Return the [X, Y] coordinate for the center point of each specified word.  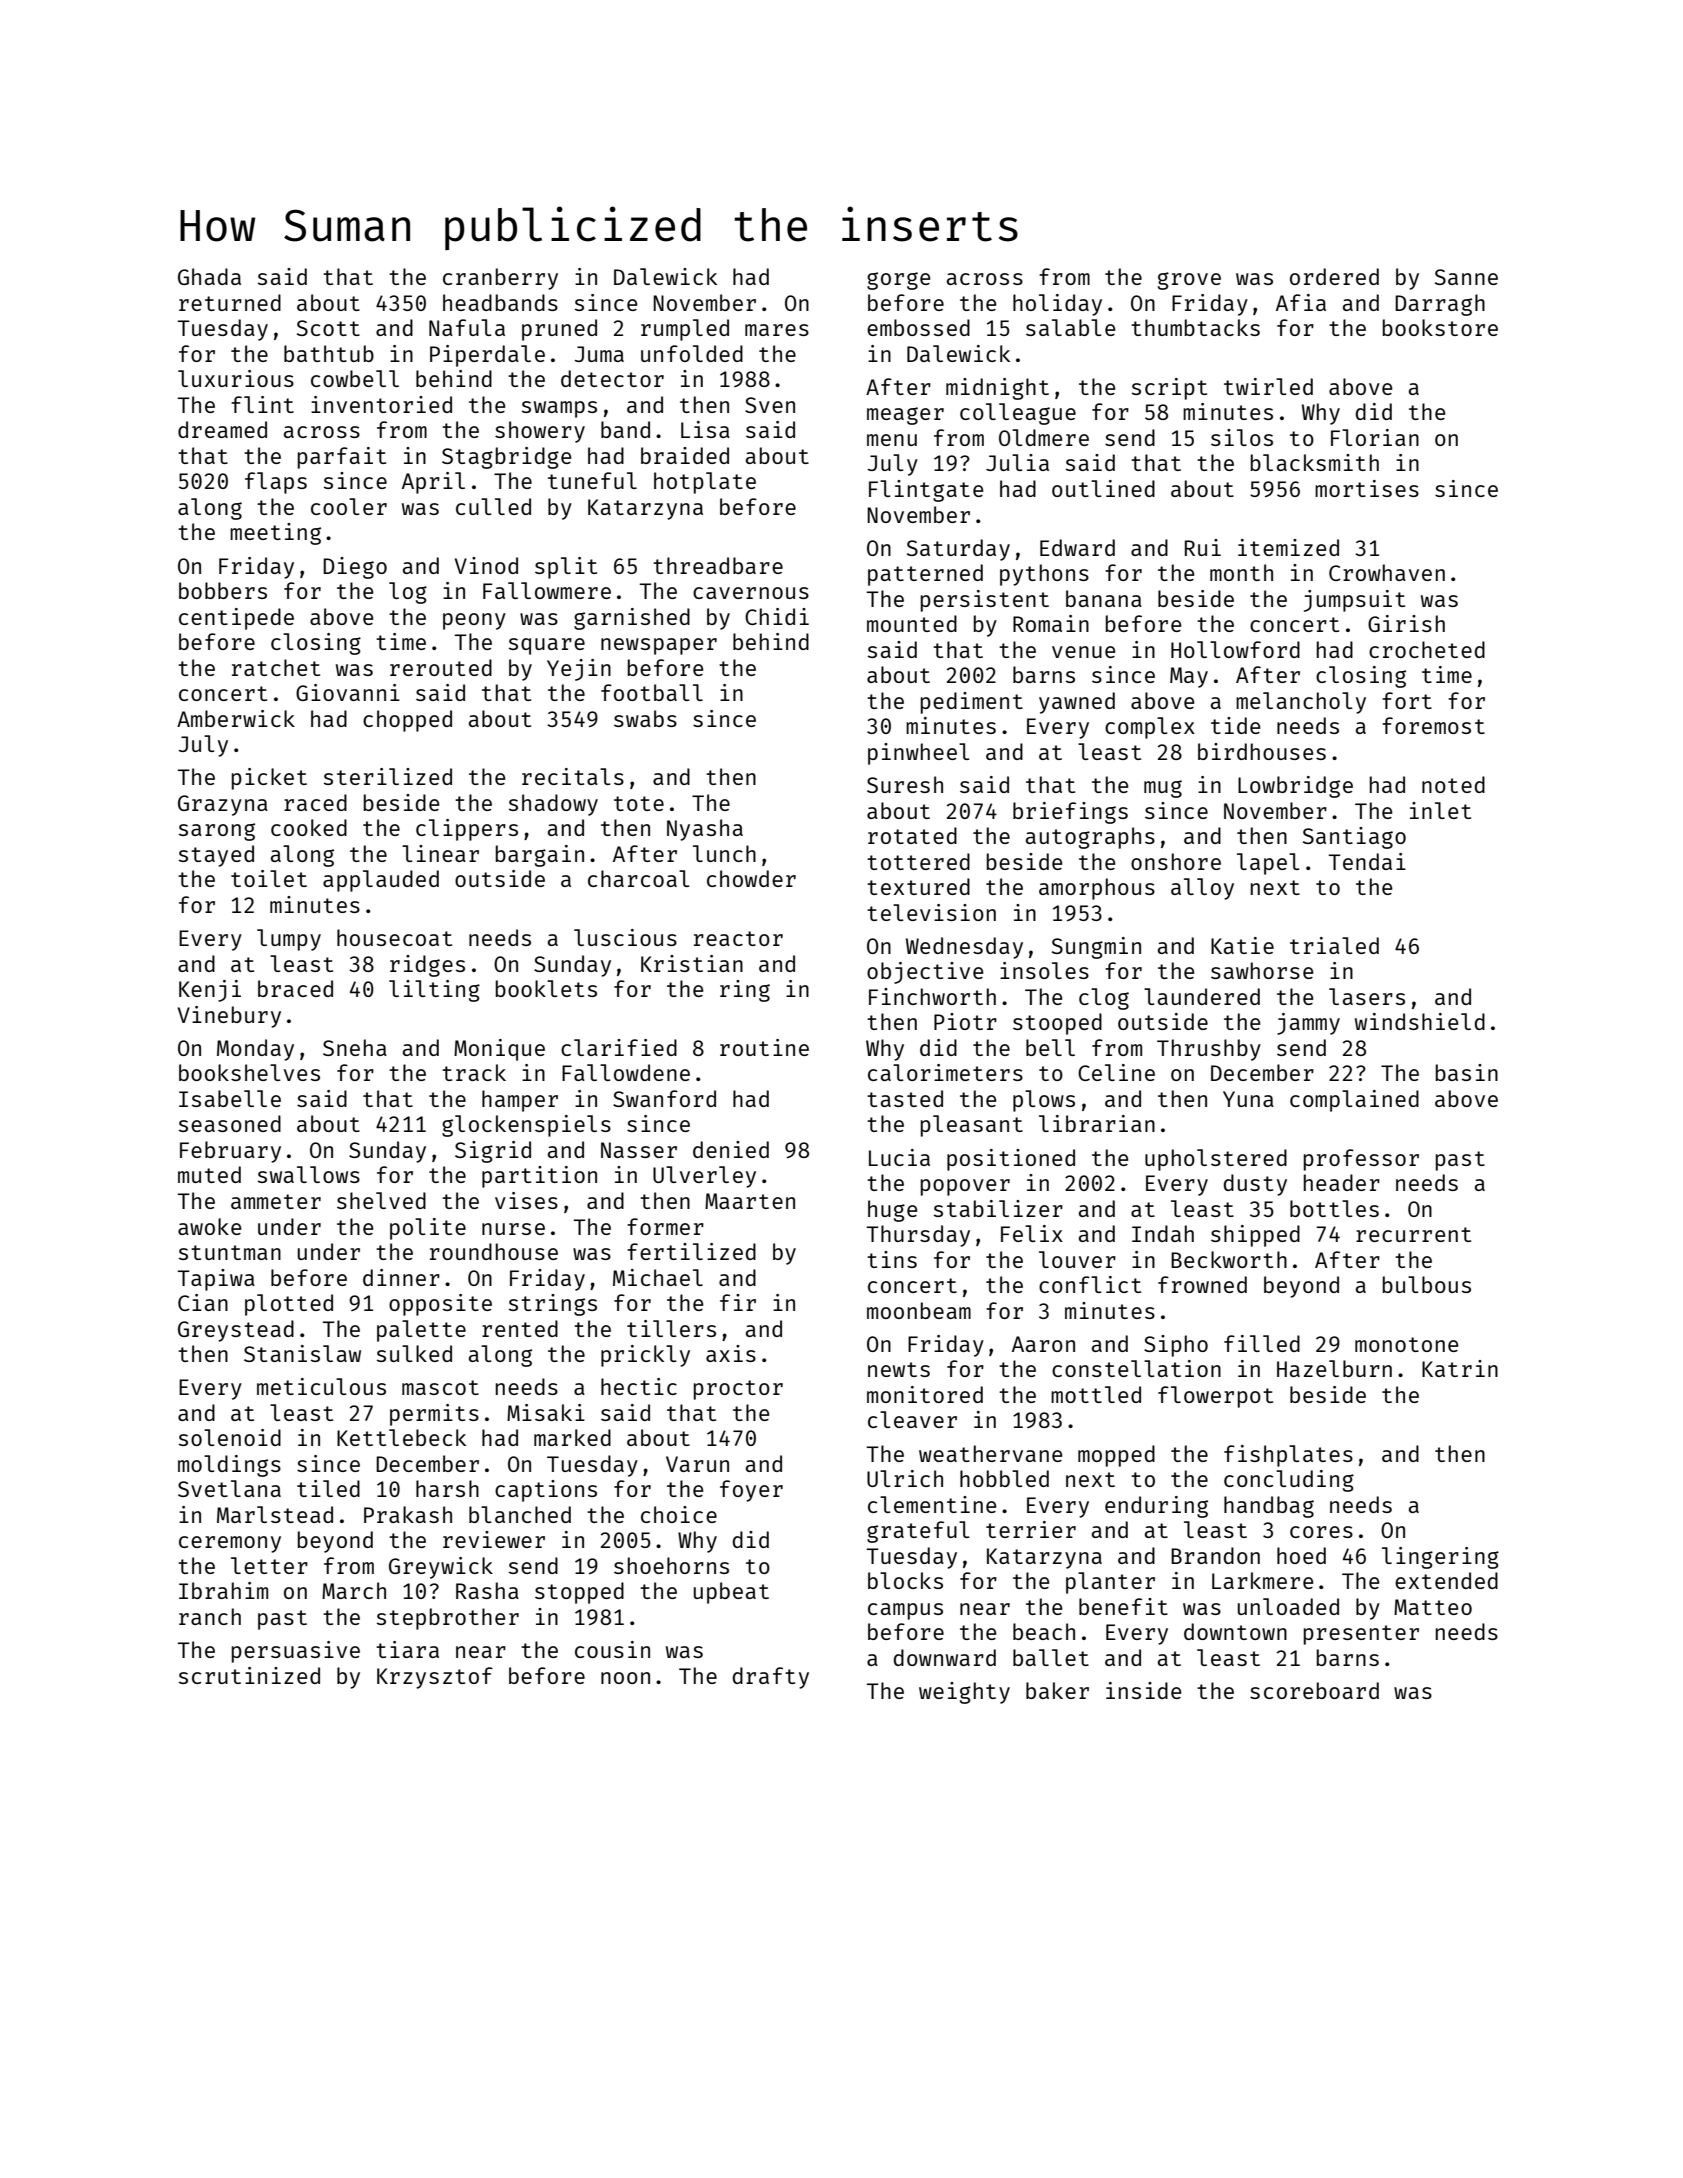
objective [925, 973]
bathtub [329, 353]
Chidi [777, 616]
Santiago [1354, 838]
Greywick [441, 1568]
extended [1446, 1580]
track [474, 1072]
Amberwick [236, 718]
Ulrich [905, 1478]
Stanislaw [302, 1353]
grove [1189, 281]
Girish [1406, 623]
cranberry [500, 279]
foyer [751, 1491]
